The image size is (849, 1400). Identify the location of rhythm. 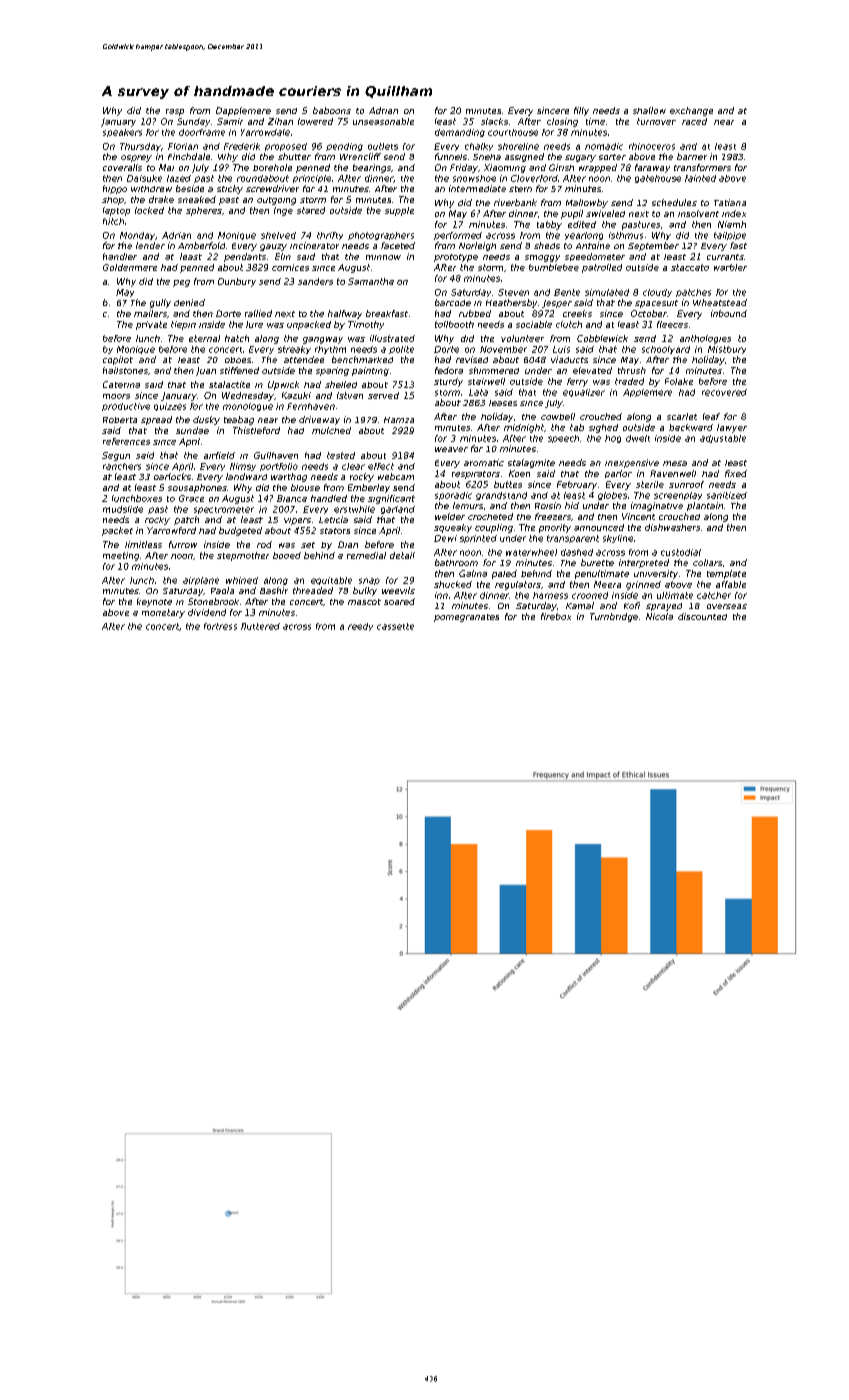
(330, 350).
